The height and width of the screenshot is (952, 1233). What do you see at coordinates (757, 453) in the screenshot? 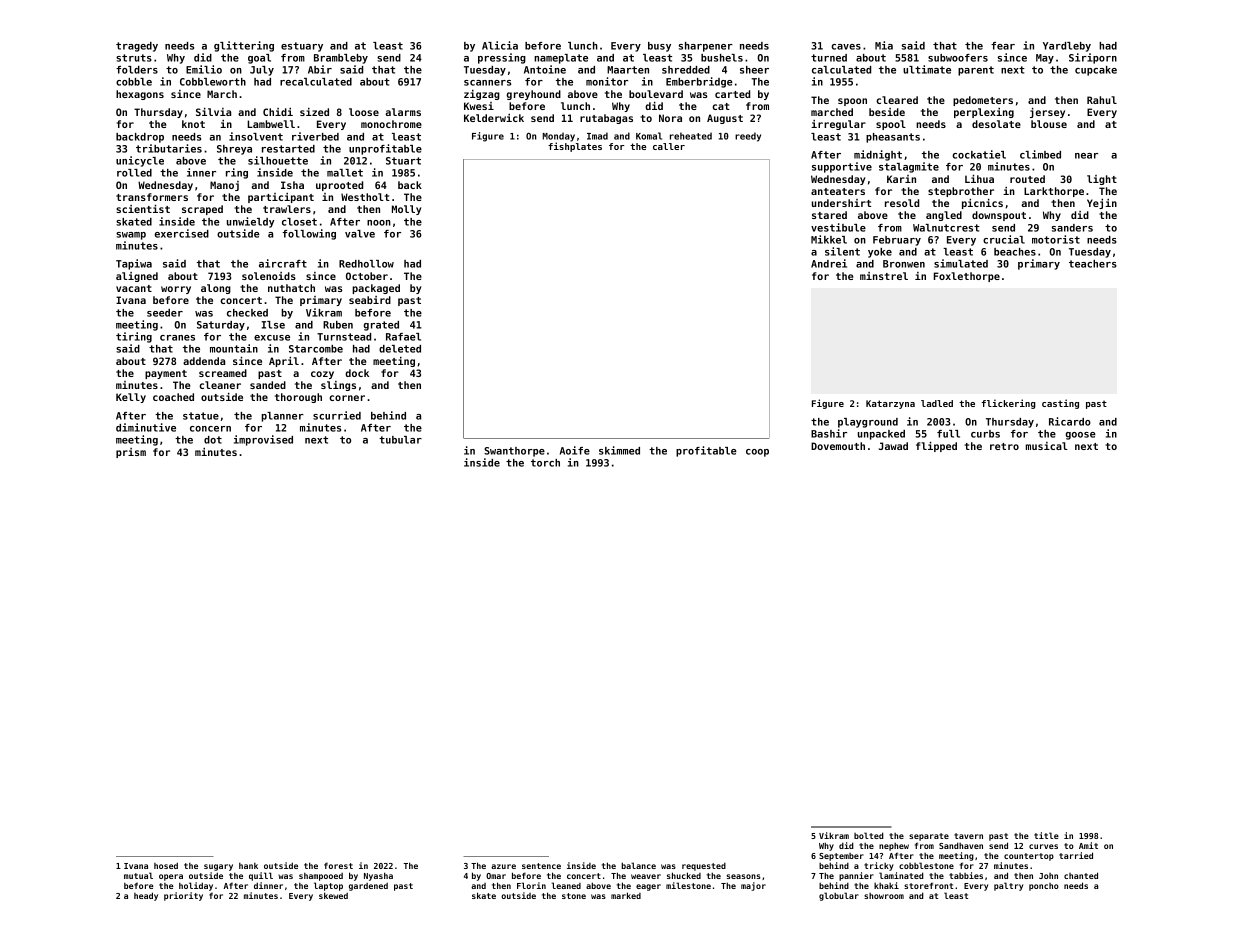
I see `coop` at bounding box center [757, 453].
